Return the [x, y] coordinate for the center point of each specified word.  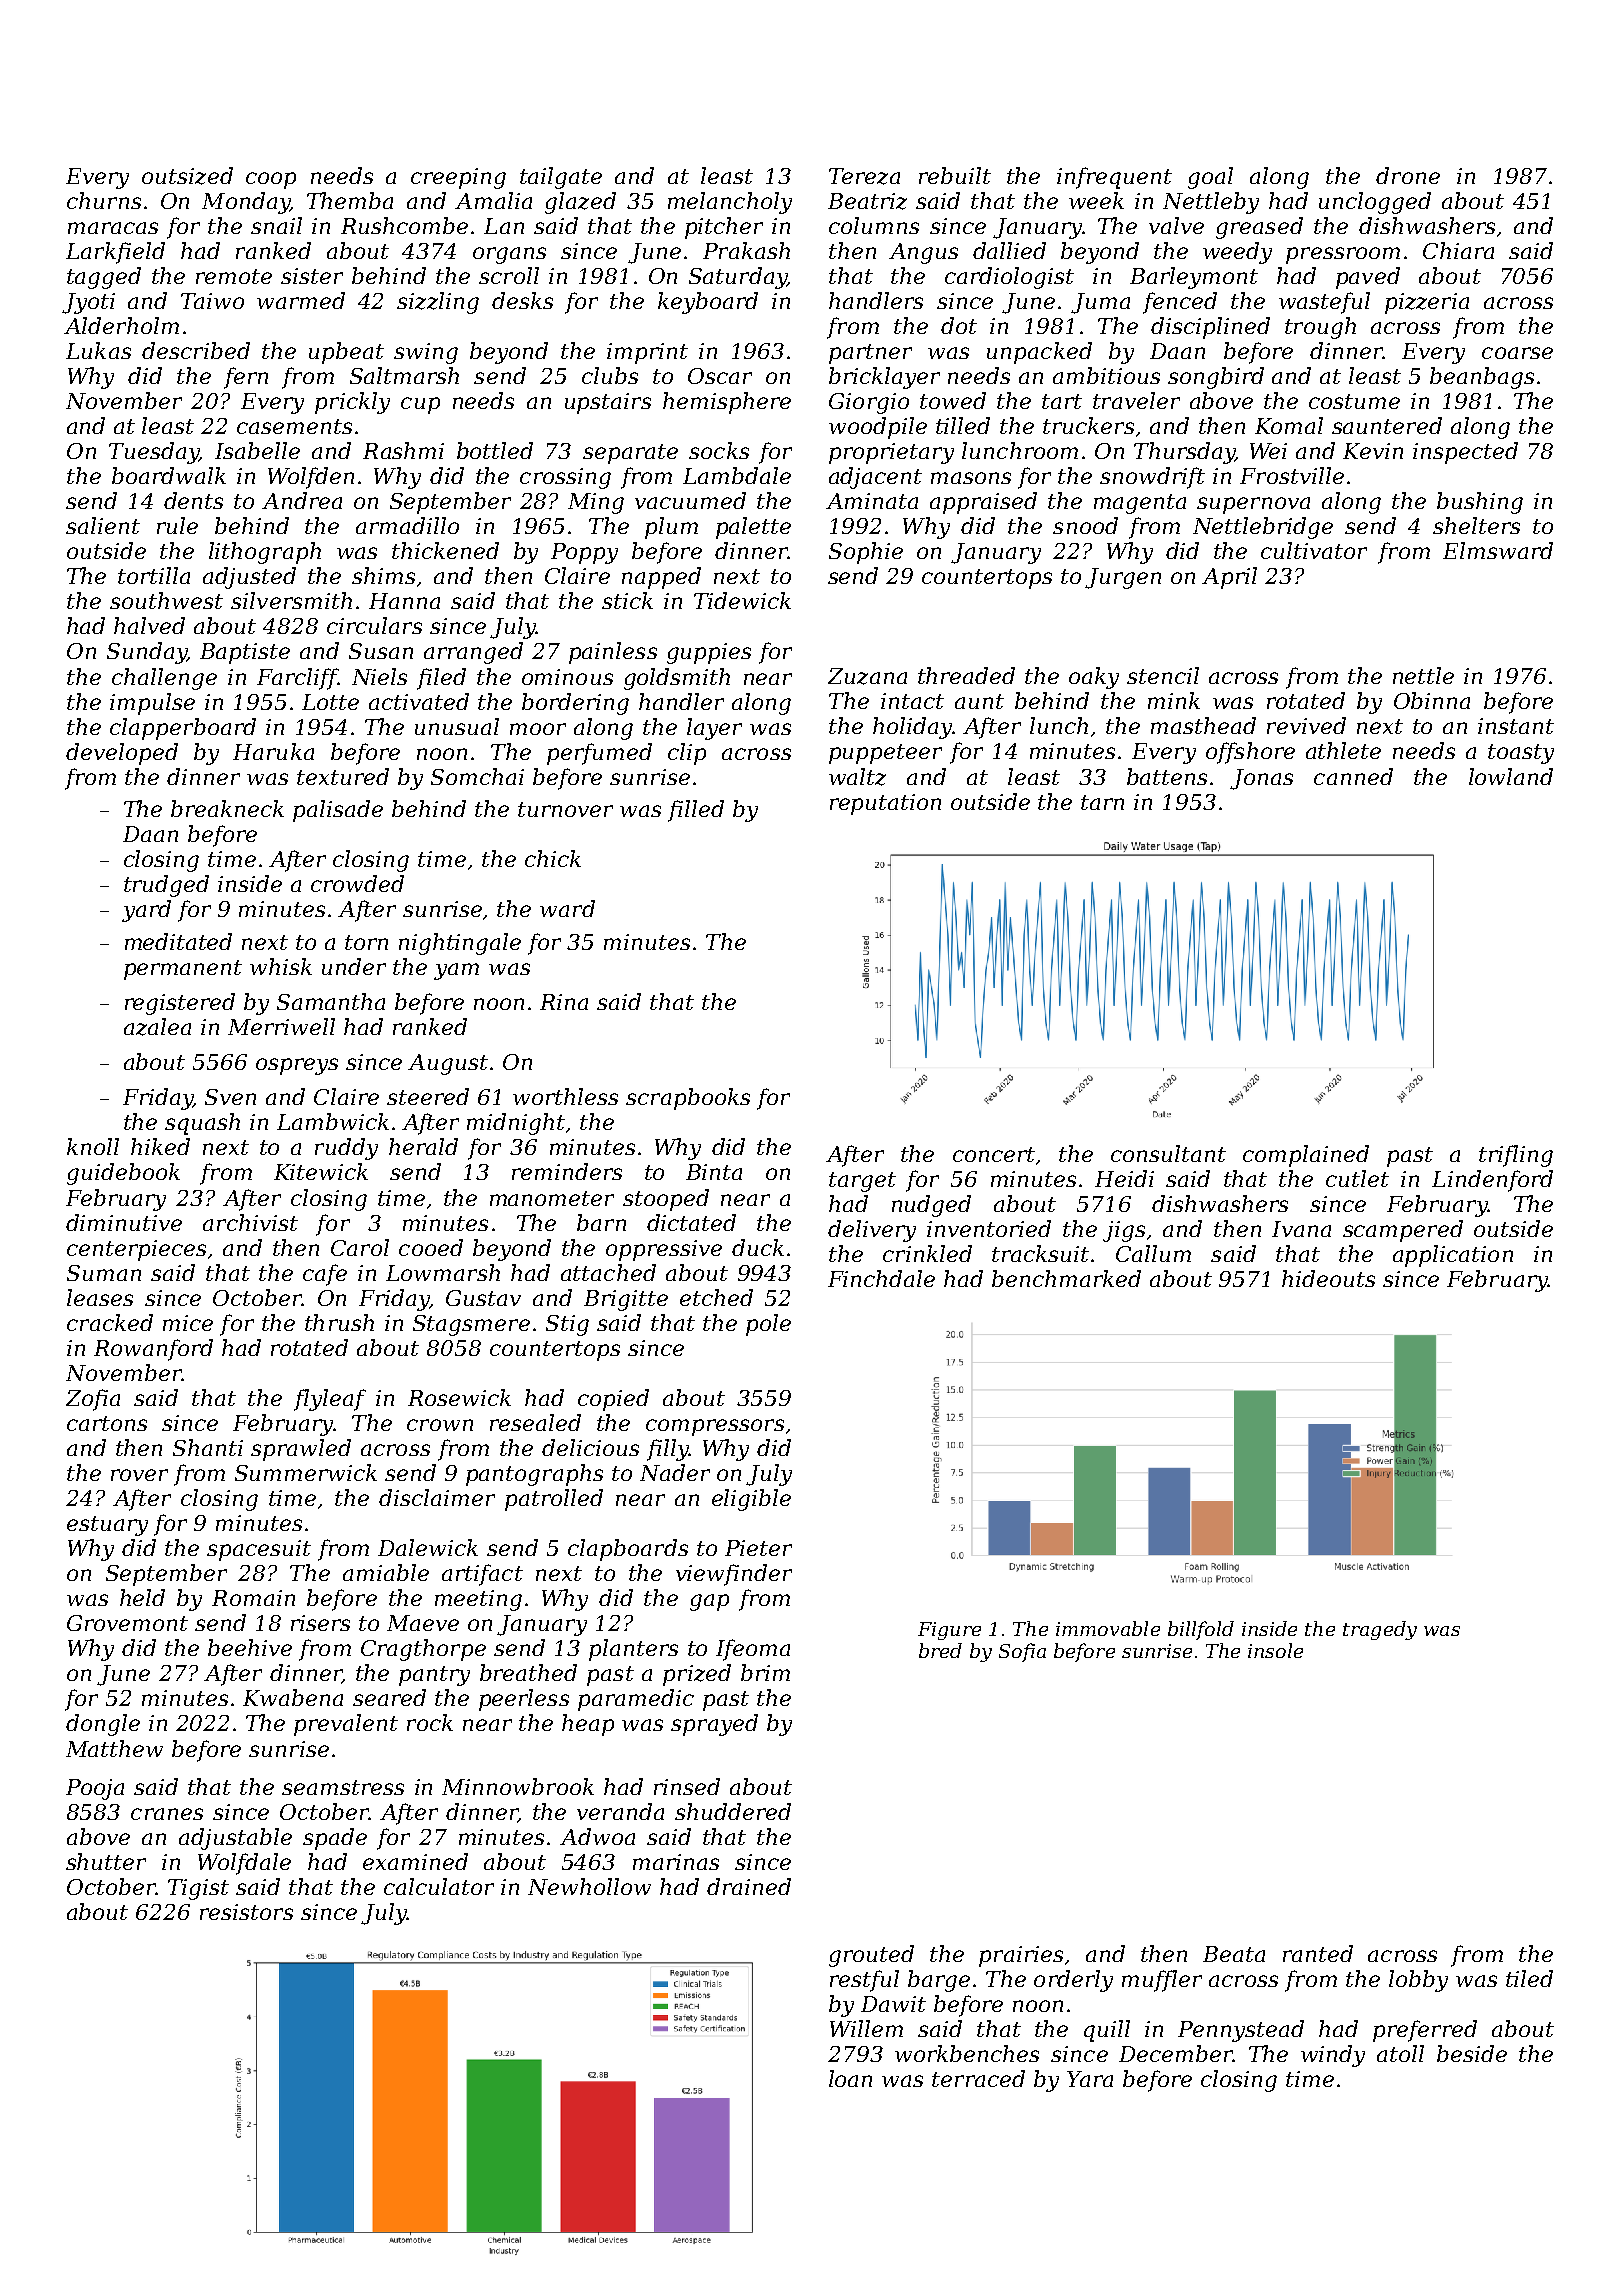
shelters [1476, 525]
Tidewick [742, 600]
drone [1408, 175]
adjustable [235, 1839]
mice [188, 1323]
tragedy [1380, 1630]
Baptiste [245, 653]
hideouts [1328, 1278]
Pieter [758, 1548]
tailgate [561, 178]
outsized [187, 176]
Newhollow [589, 1886]
